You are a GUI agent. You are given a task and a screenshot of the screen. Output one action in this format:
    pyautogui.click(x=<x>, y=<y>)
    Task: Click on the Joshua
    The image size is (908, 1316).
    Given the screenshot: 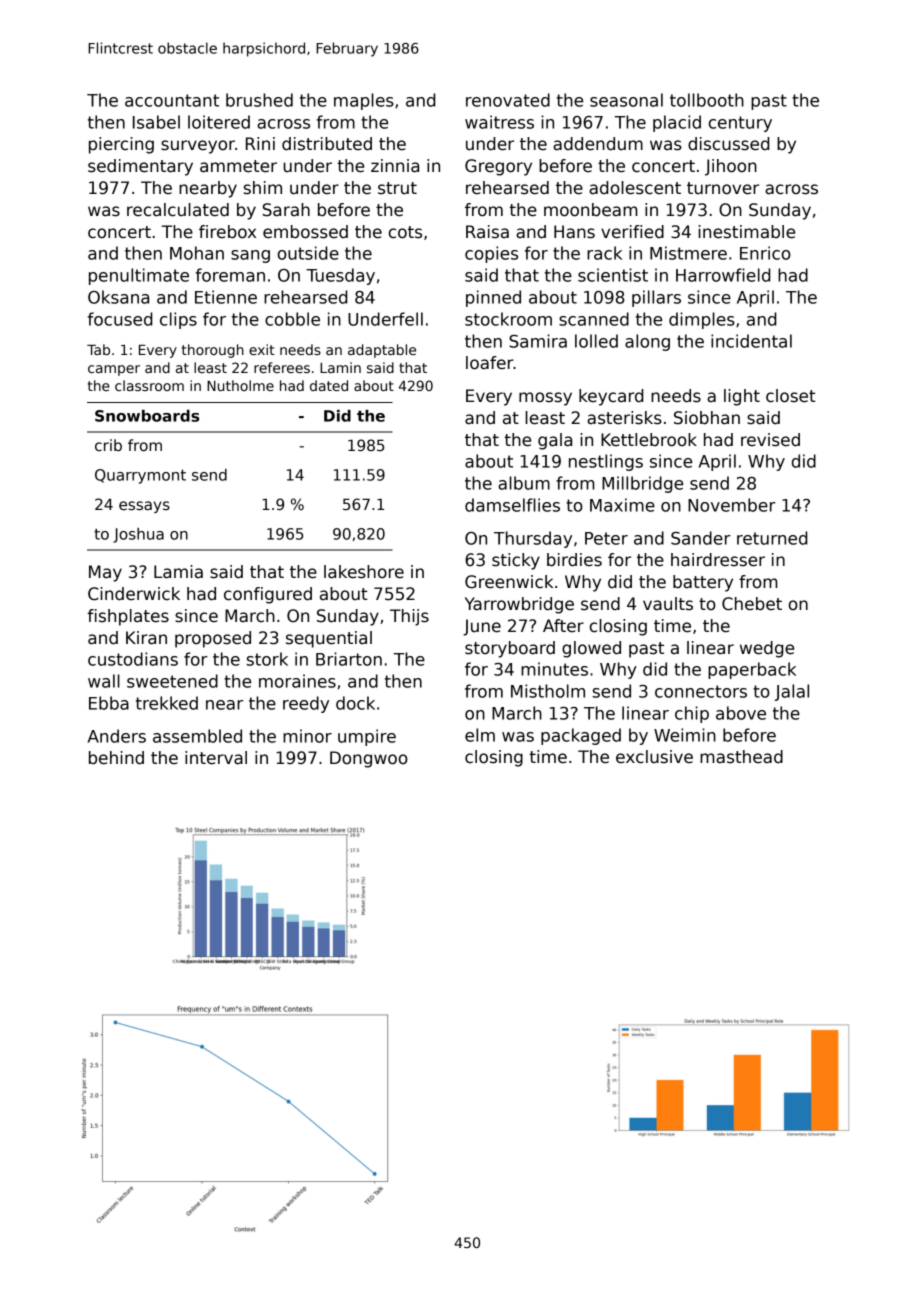 What is the action you would take?
    pyautogui.click(x=138, y=535)
